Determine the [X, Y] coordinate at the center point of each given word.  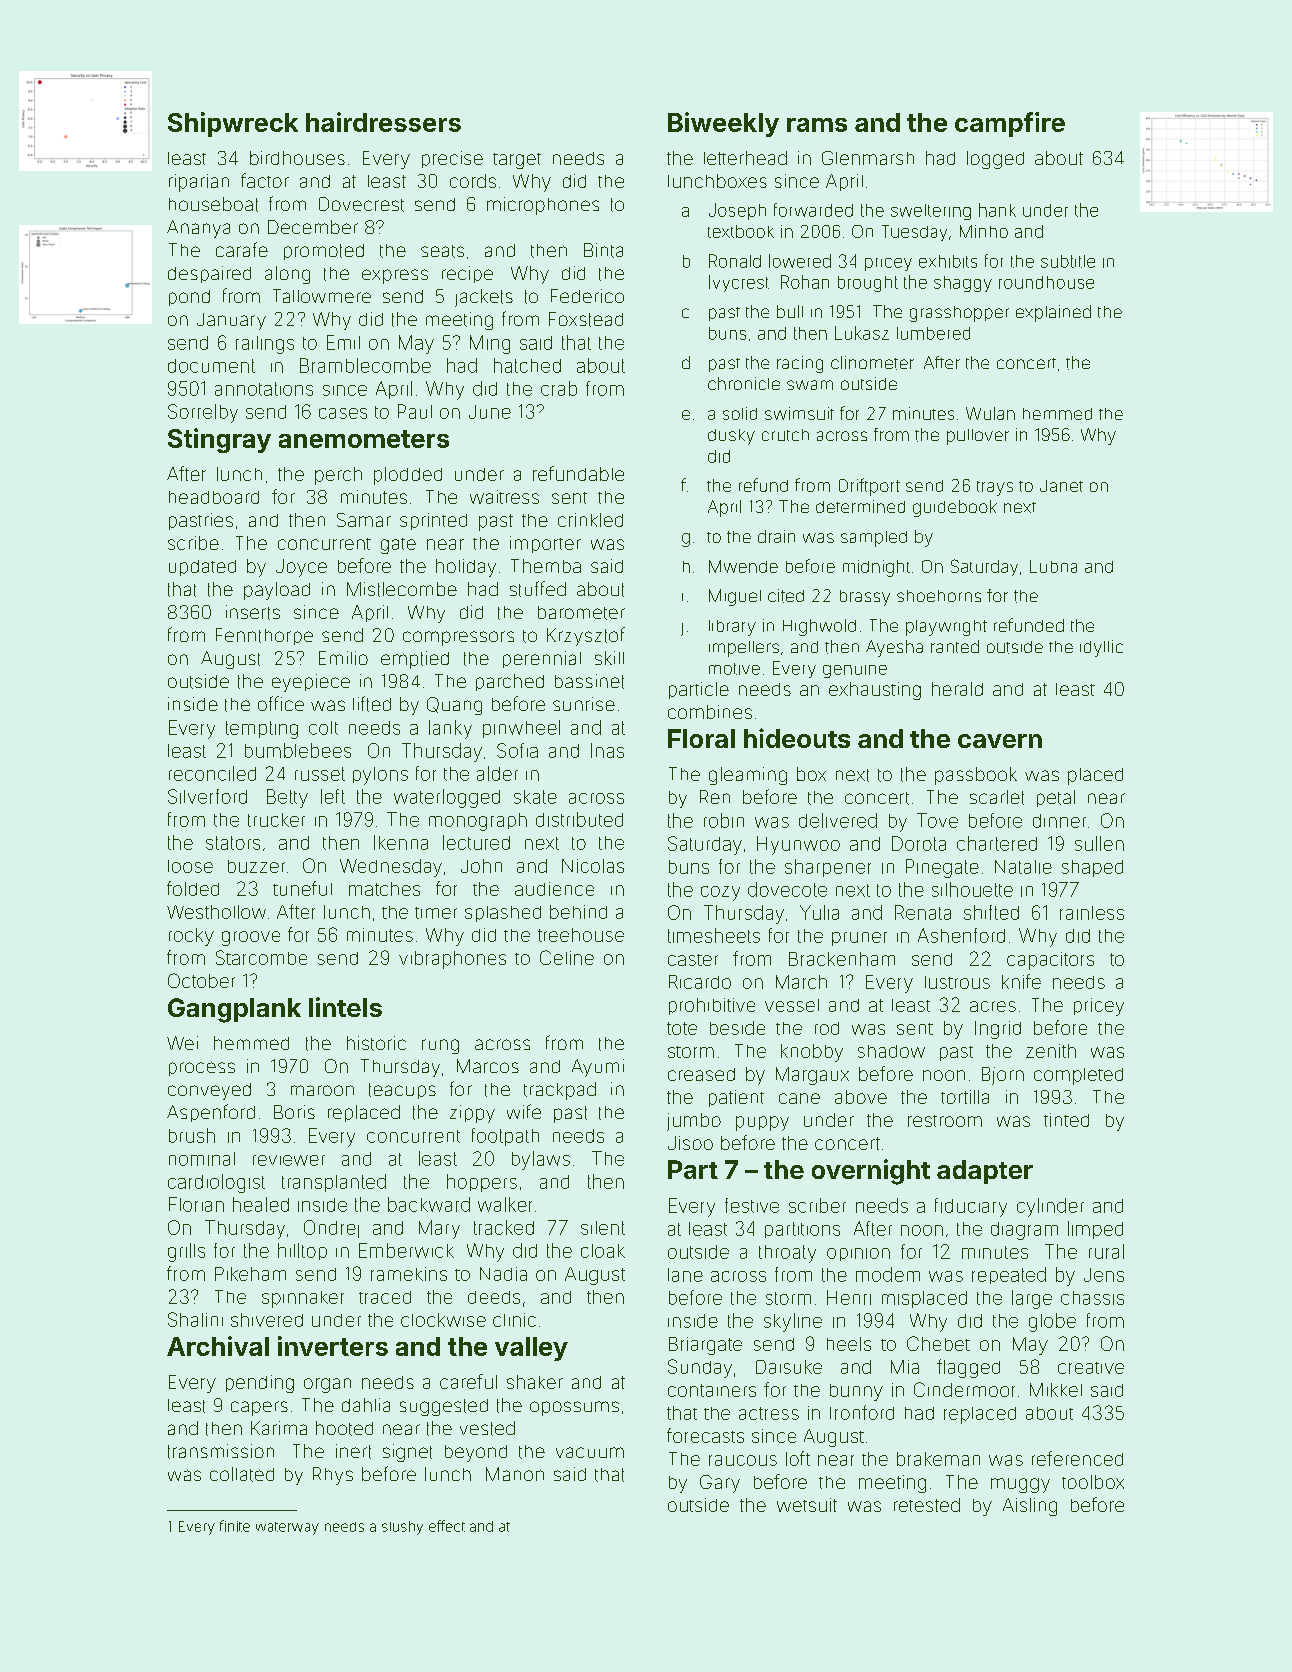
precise [452, 159]
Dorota [919, 843]
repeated [1009, 1275]
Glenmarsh [868, 158]
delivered [838, 820]
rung [440, 1046]
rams [817, 125]
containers [712, 1390]
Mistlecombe [402, 589]
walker [505, 1204]
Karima [279, 1428]
